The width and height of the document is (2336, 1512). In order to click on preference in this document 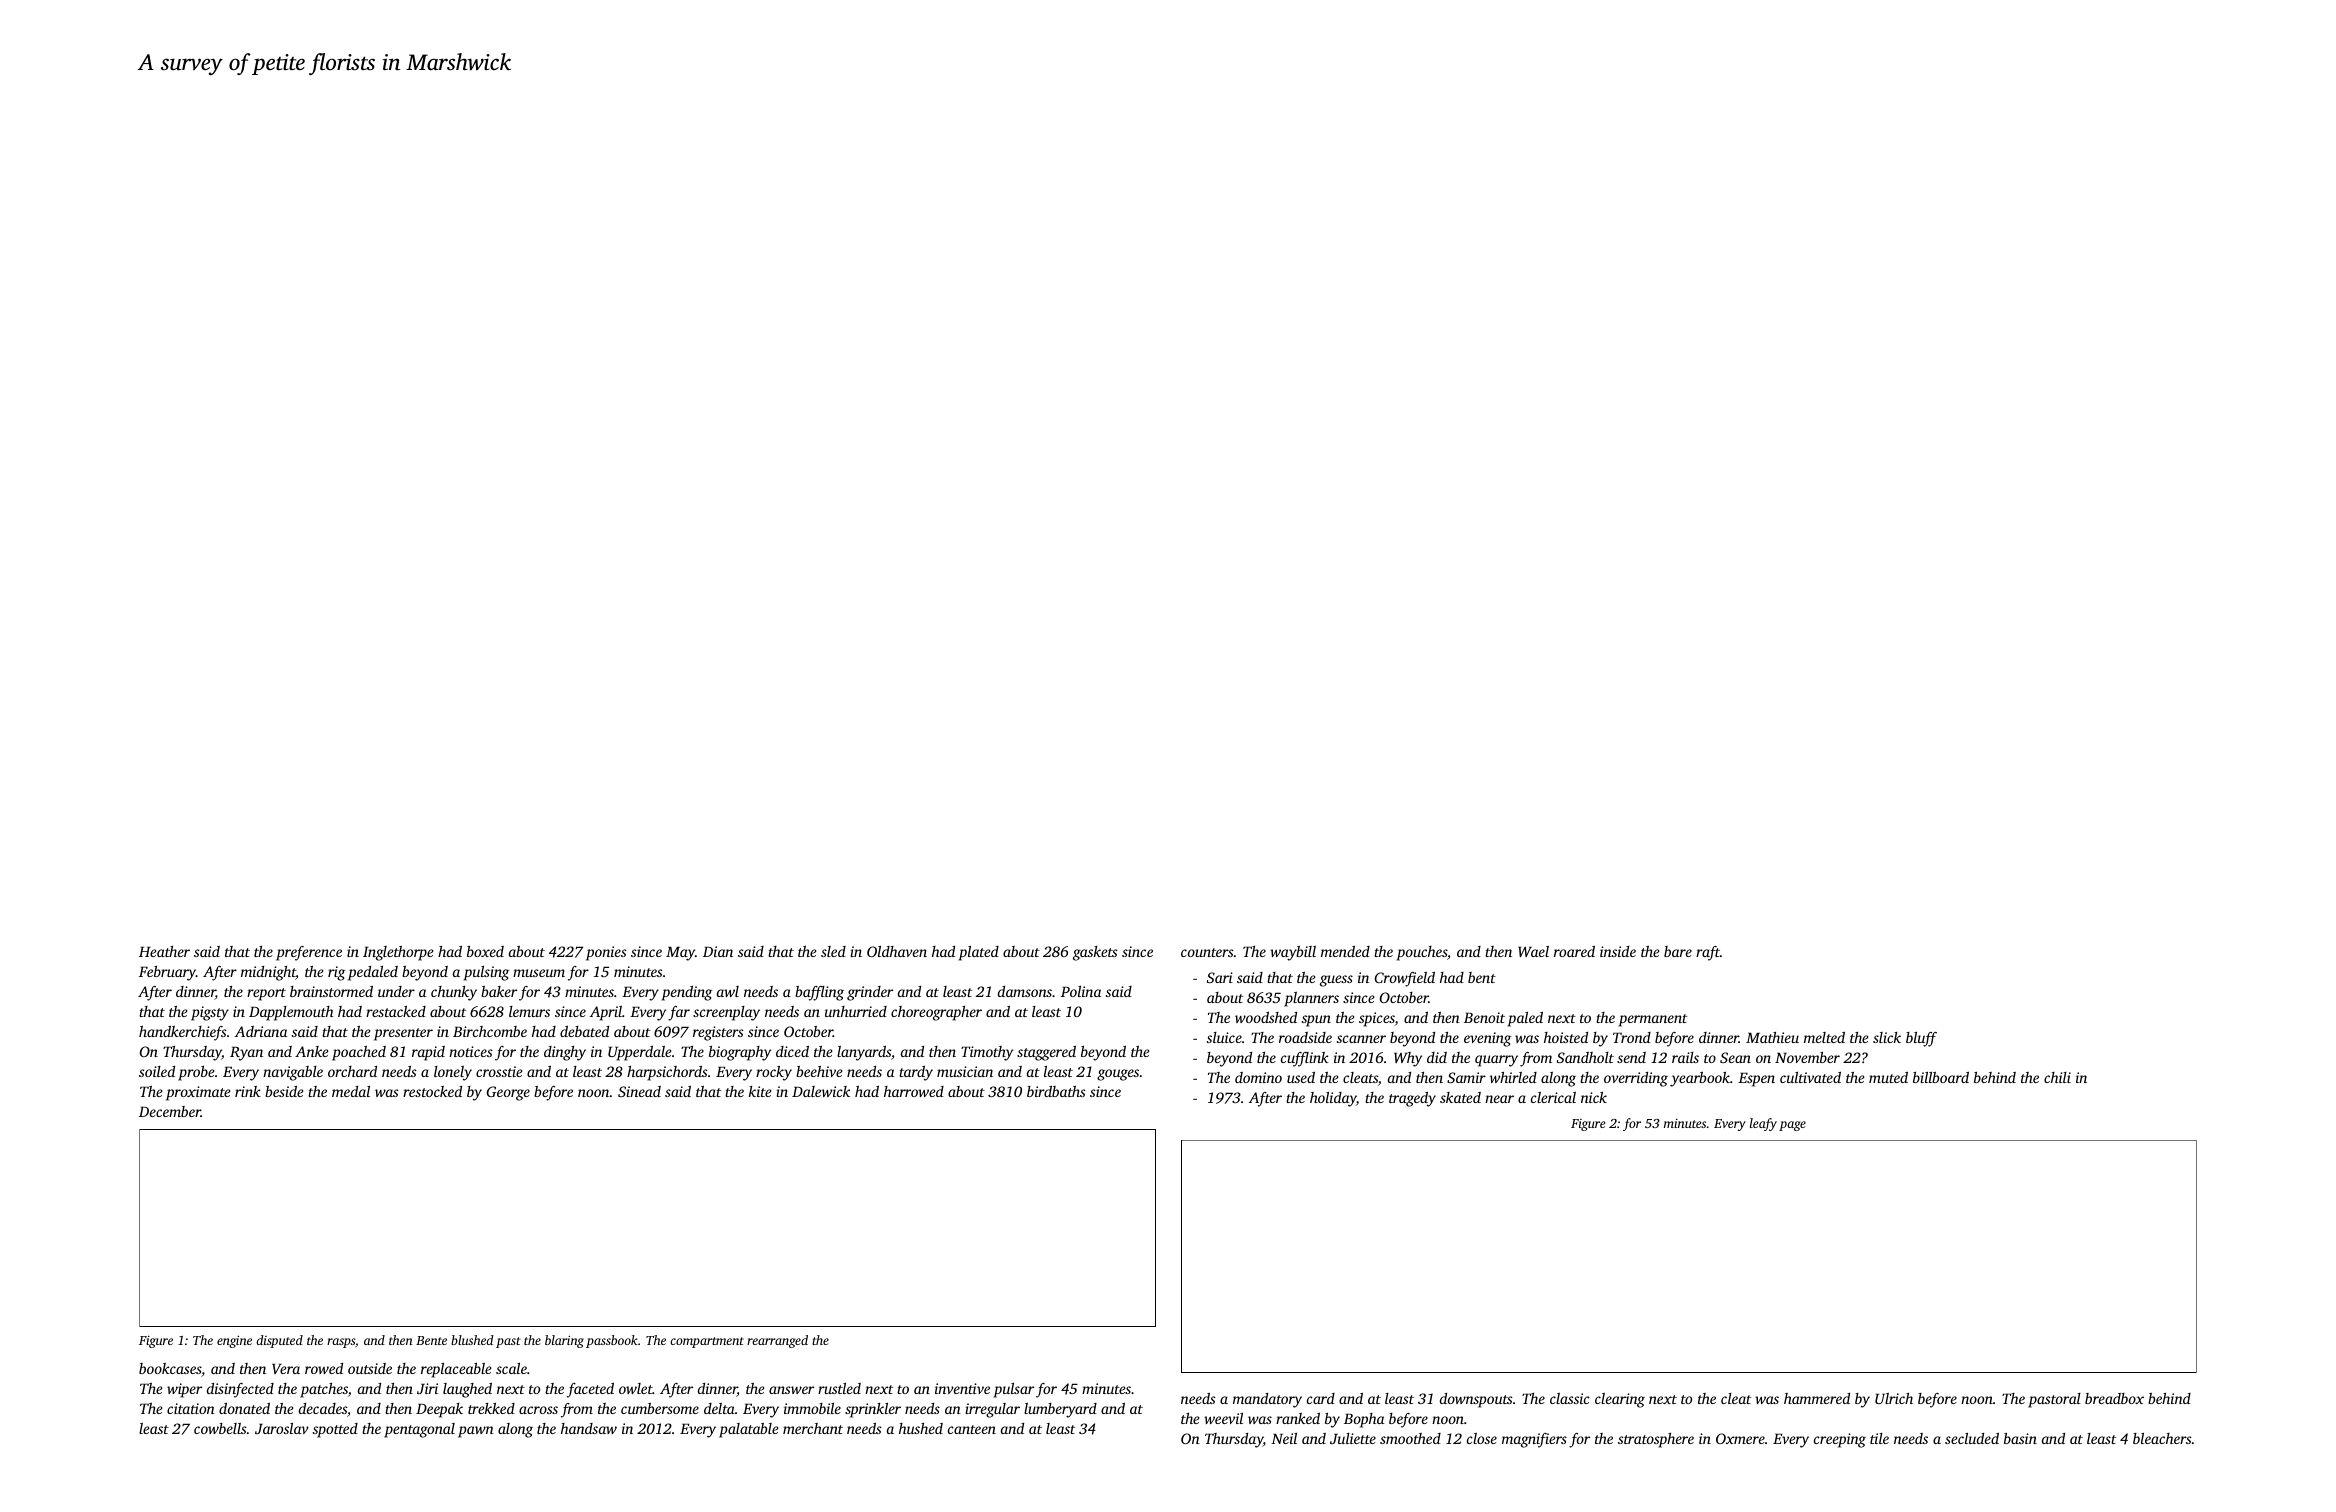, I will do `click(309, 953)`.
